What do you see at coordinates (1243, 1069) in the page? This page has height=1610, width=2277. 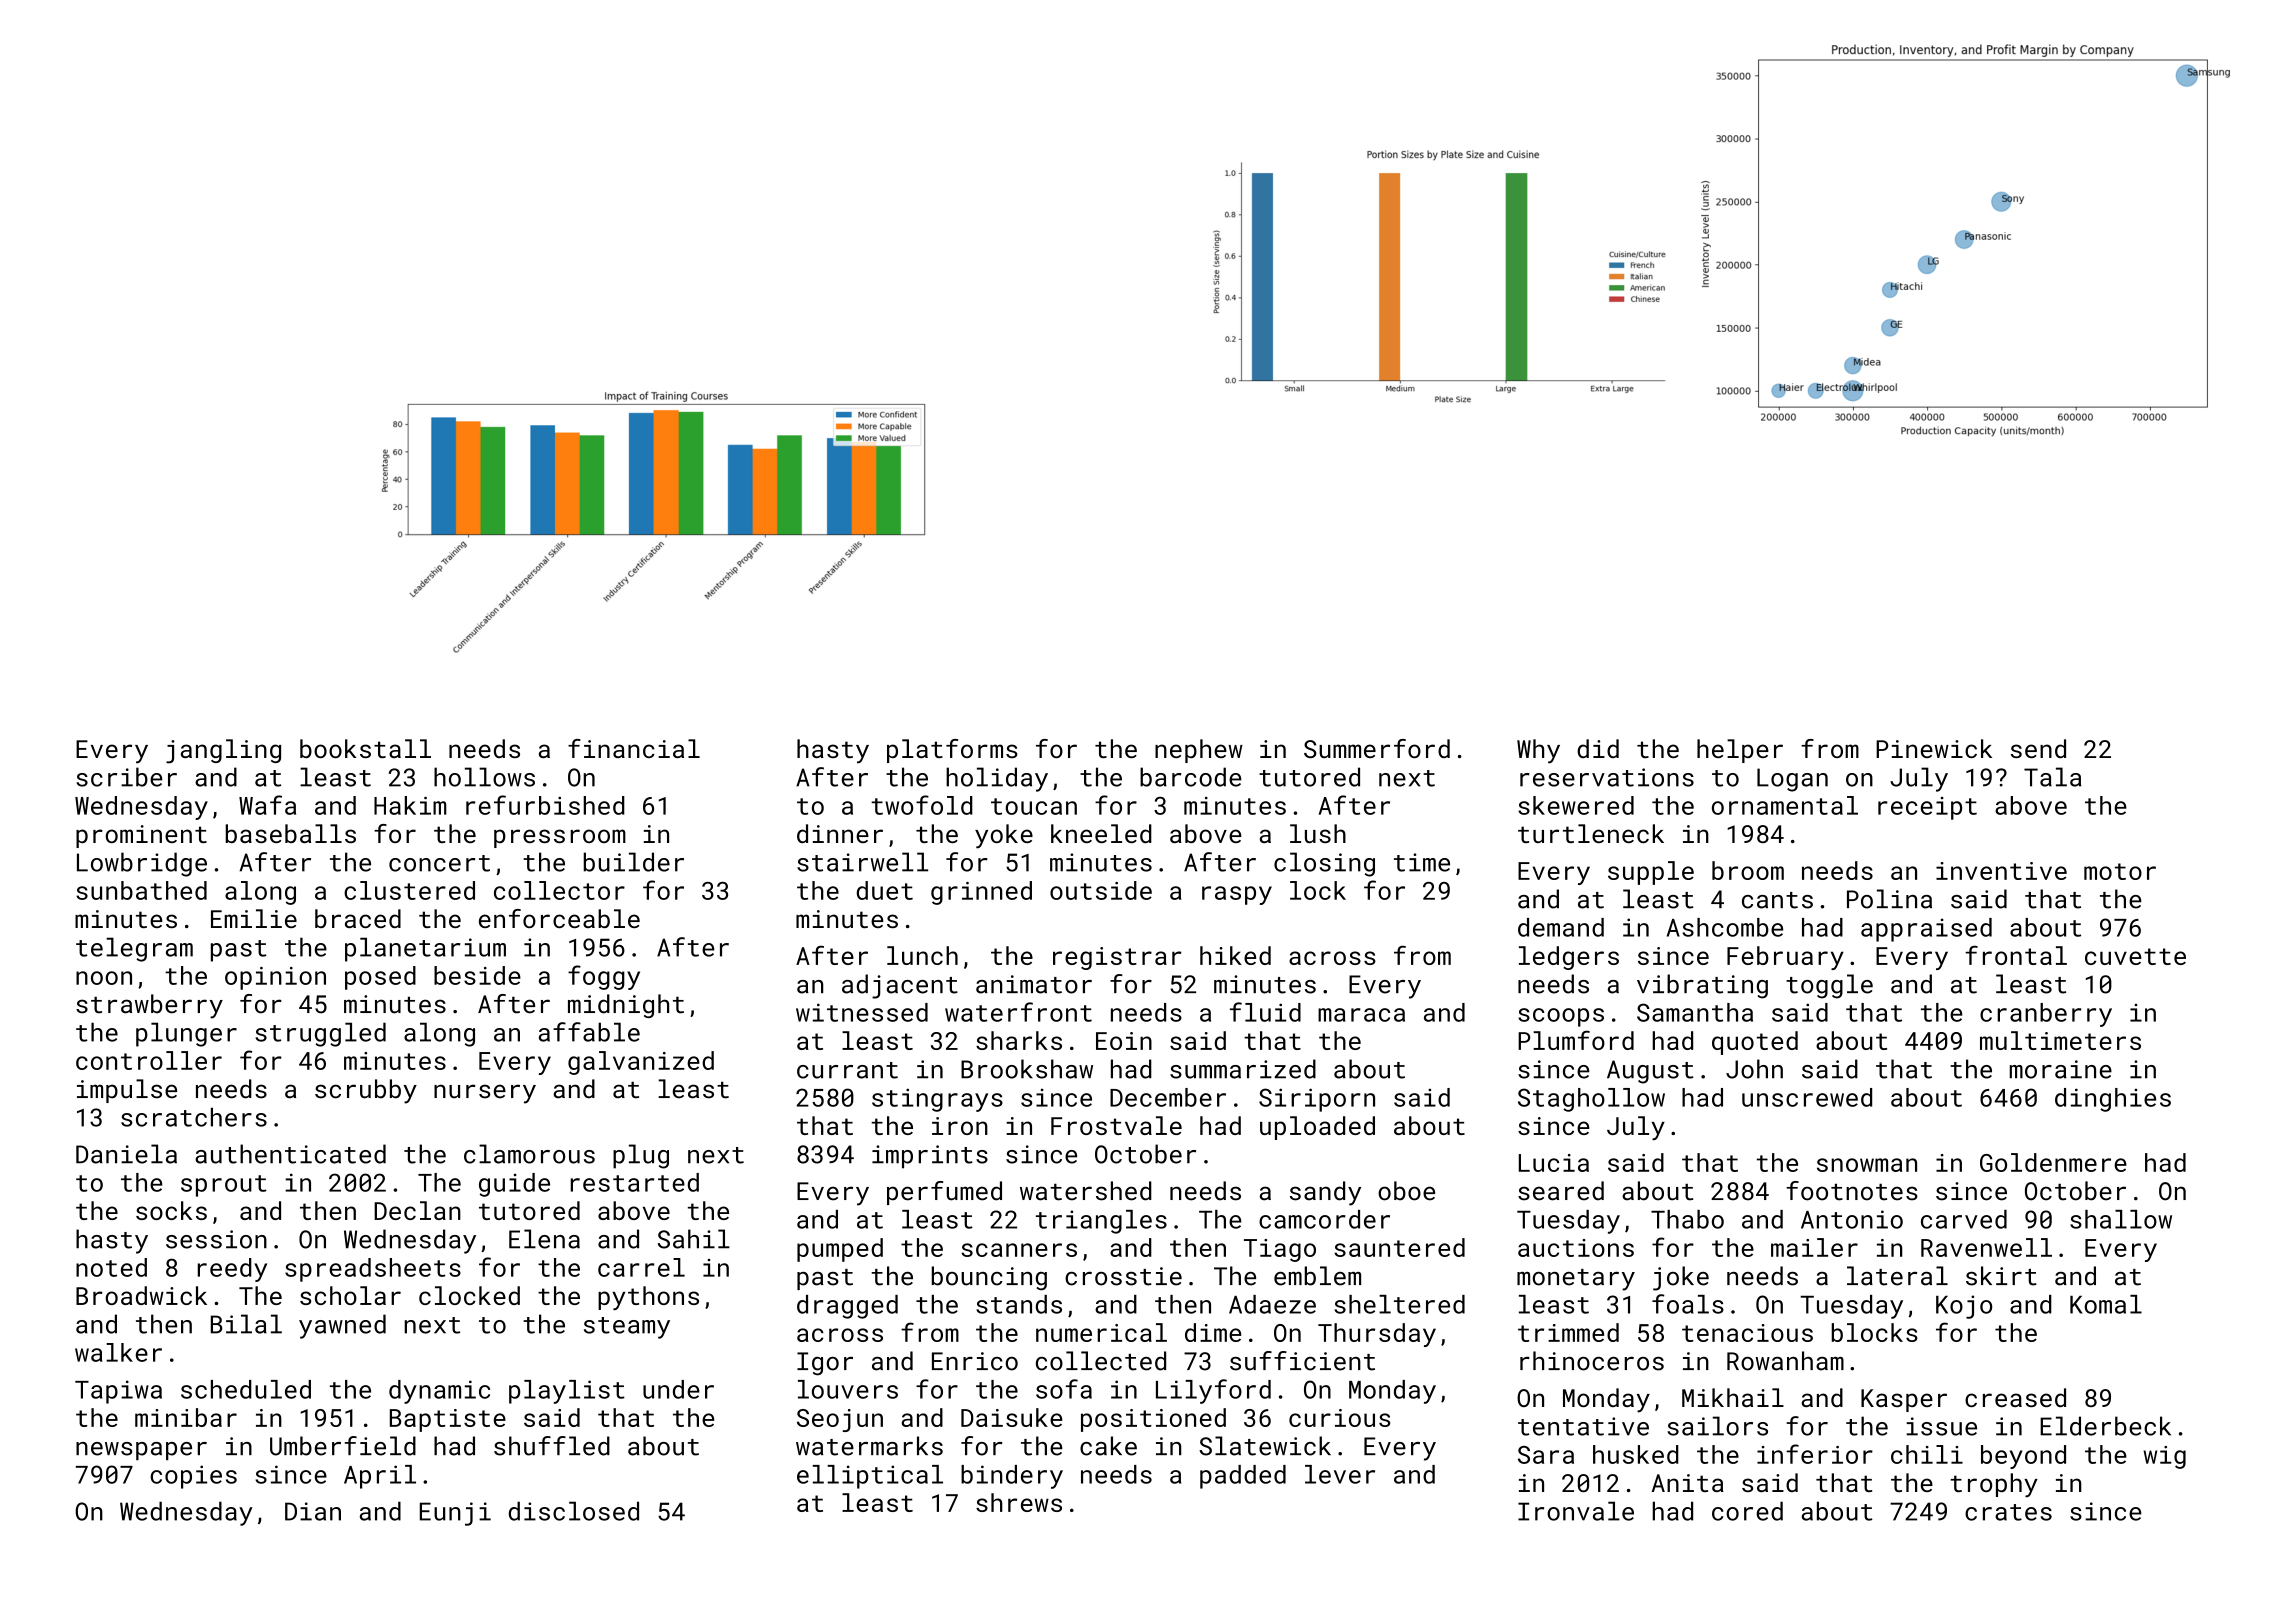 I see `summarized` at bounding box center [1243, 1069].
